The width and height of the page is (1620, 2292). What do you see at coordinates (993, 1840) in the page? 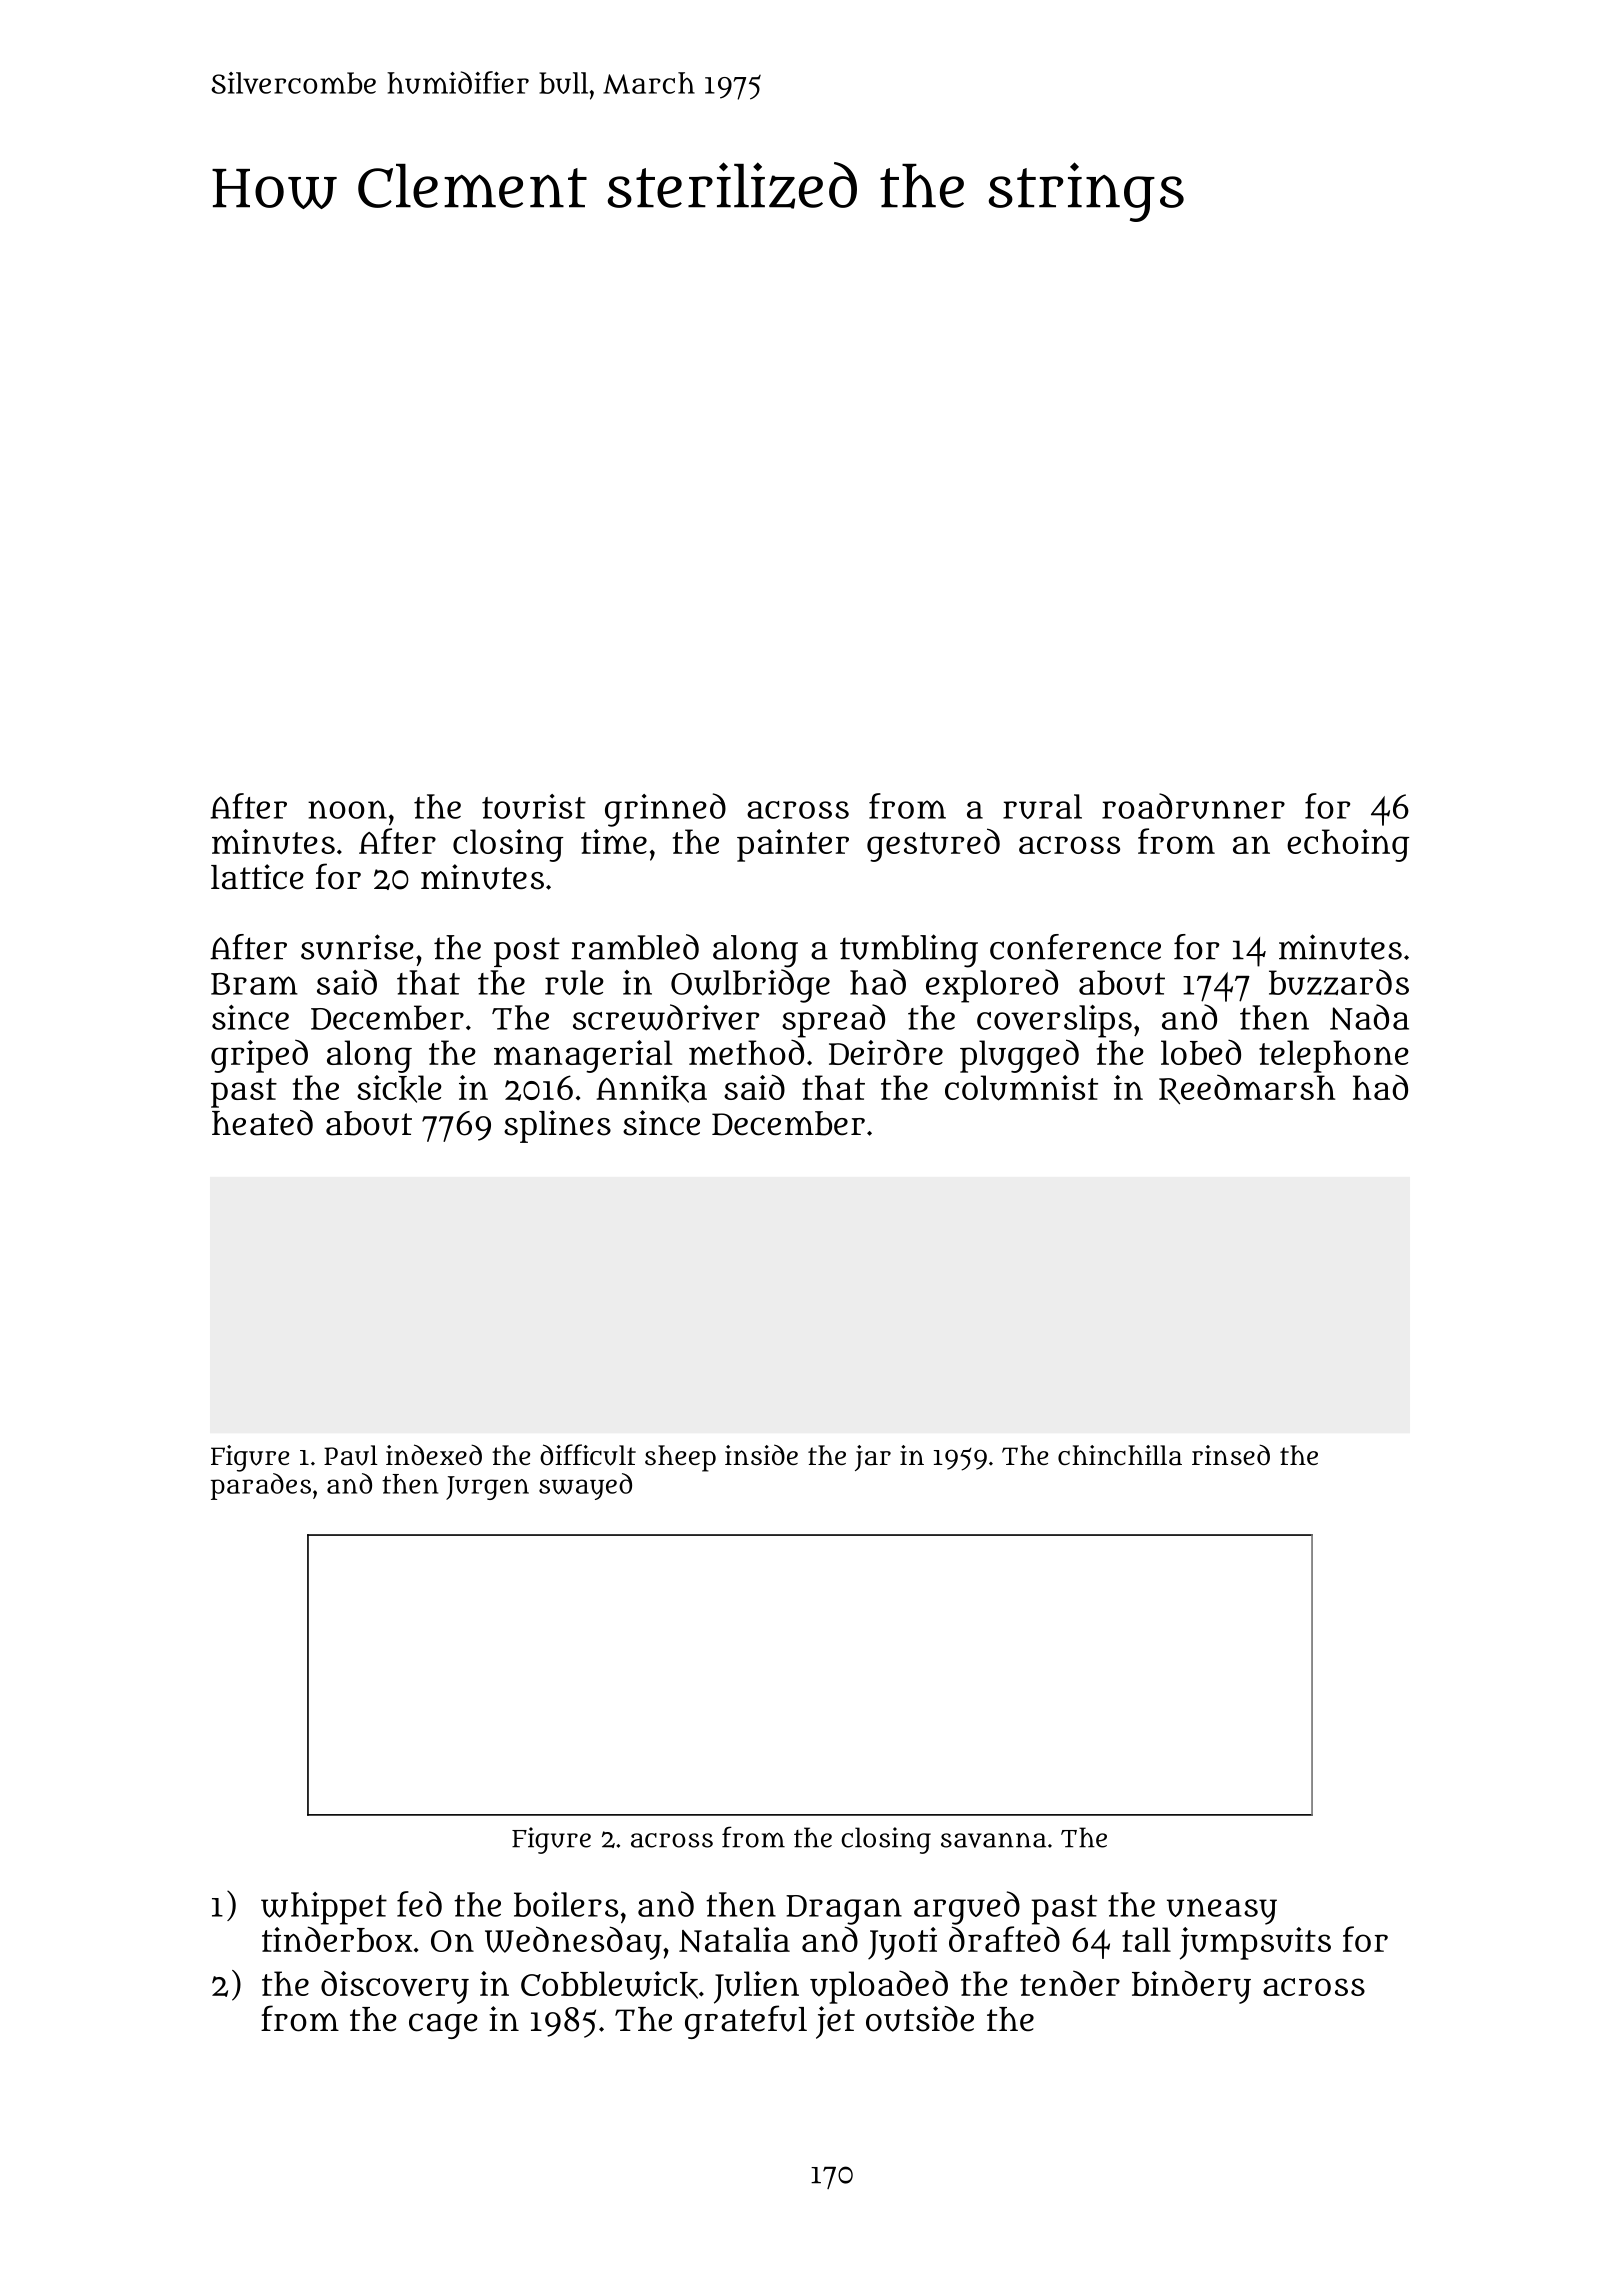
I see `savanna` at bounding box center [993, 1840].
